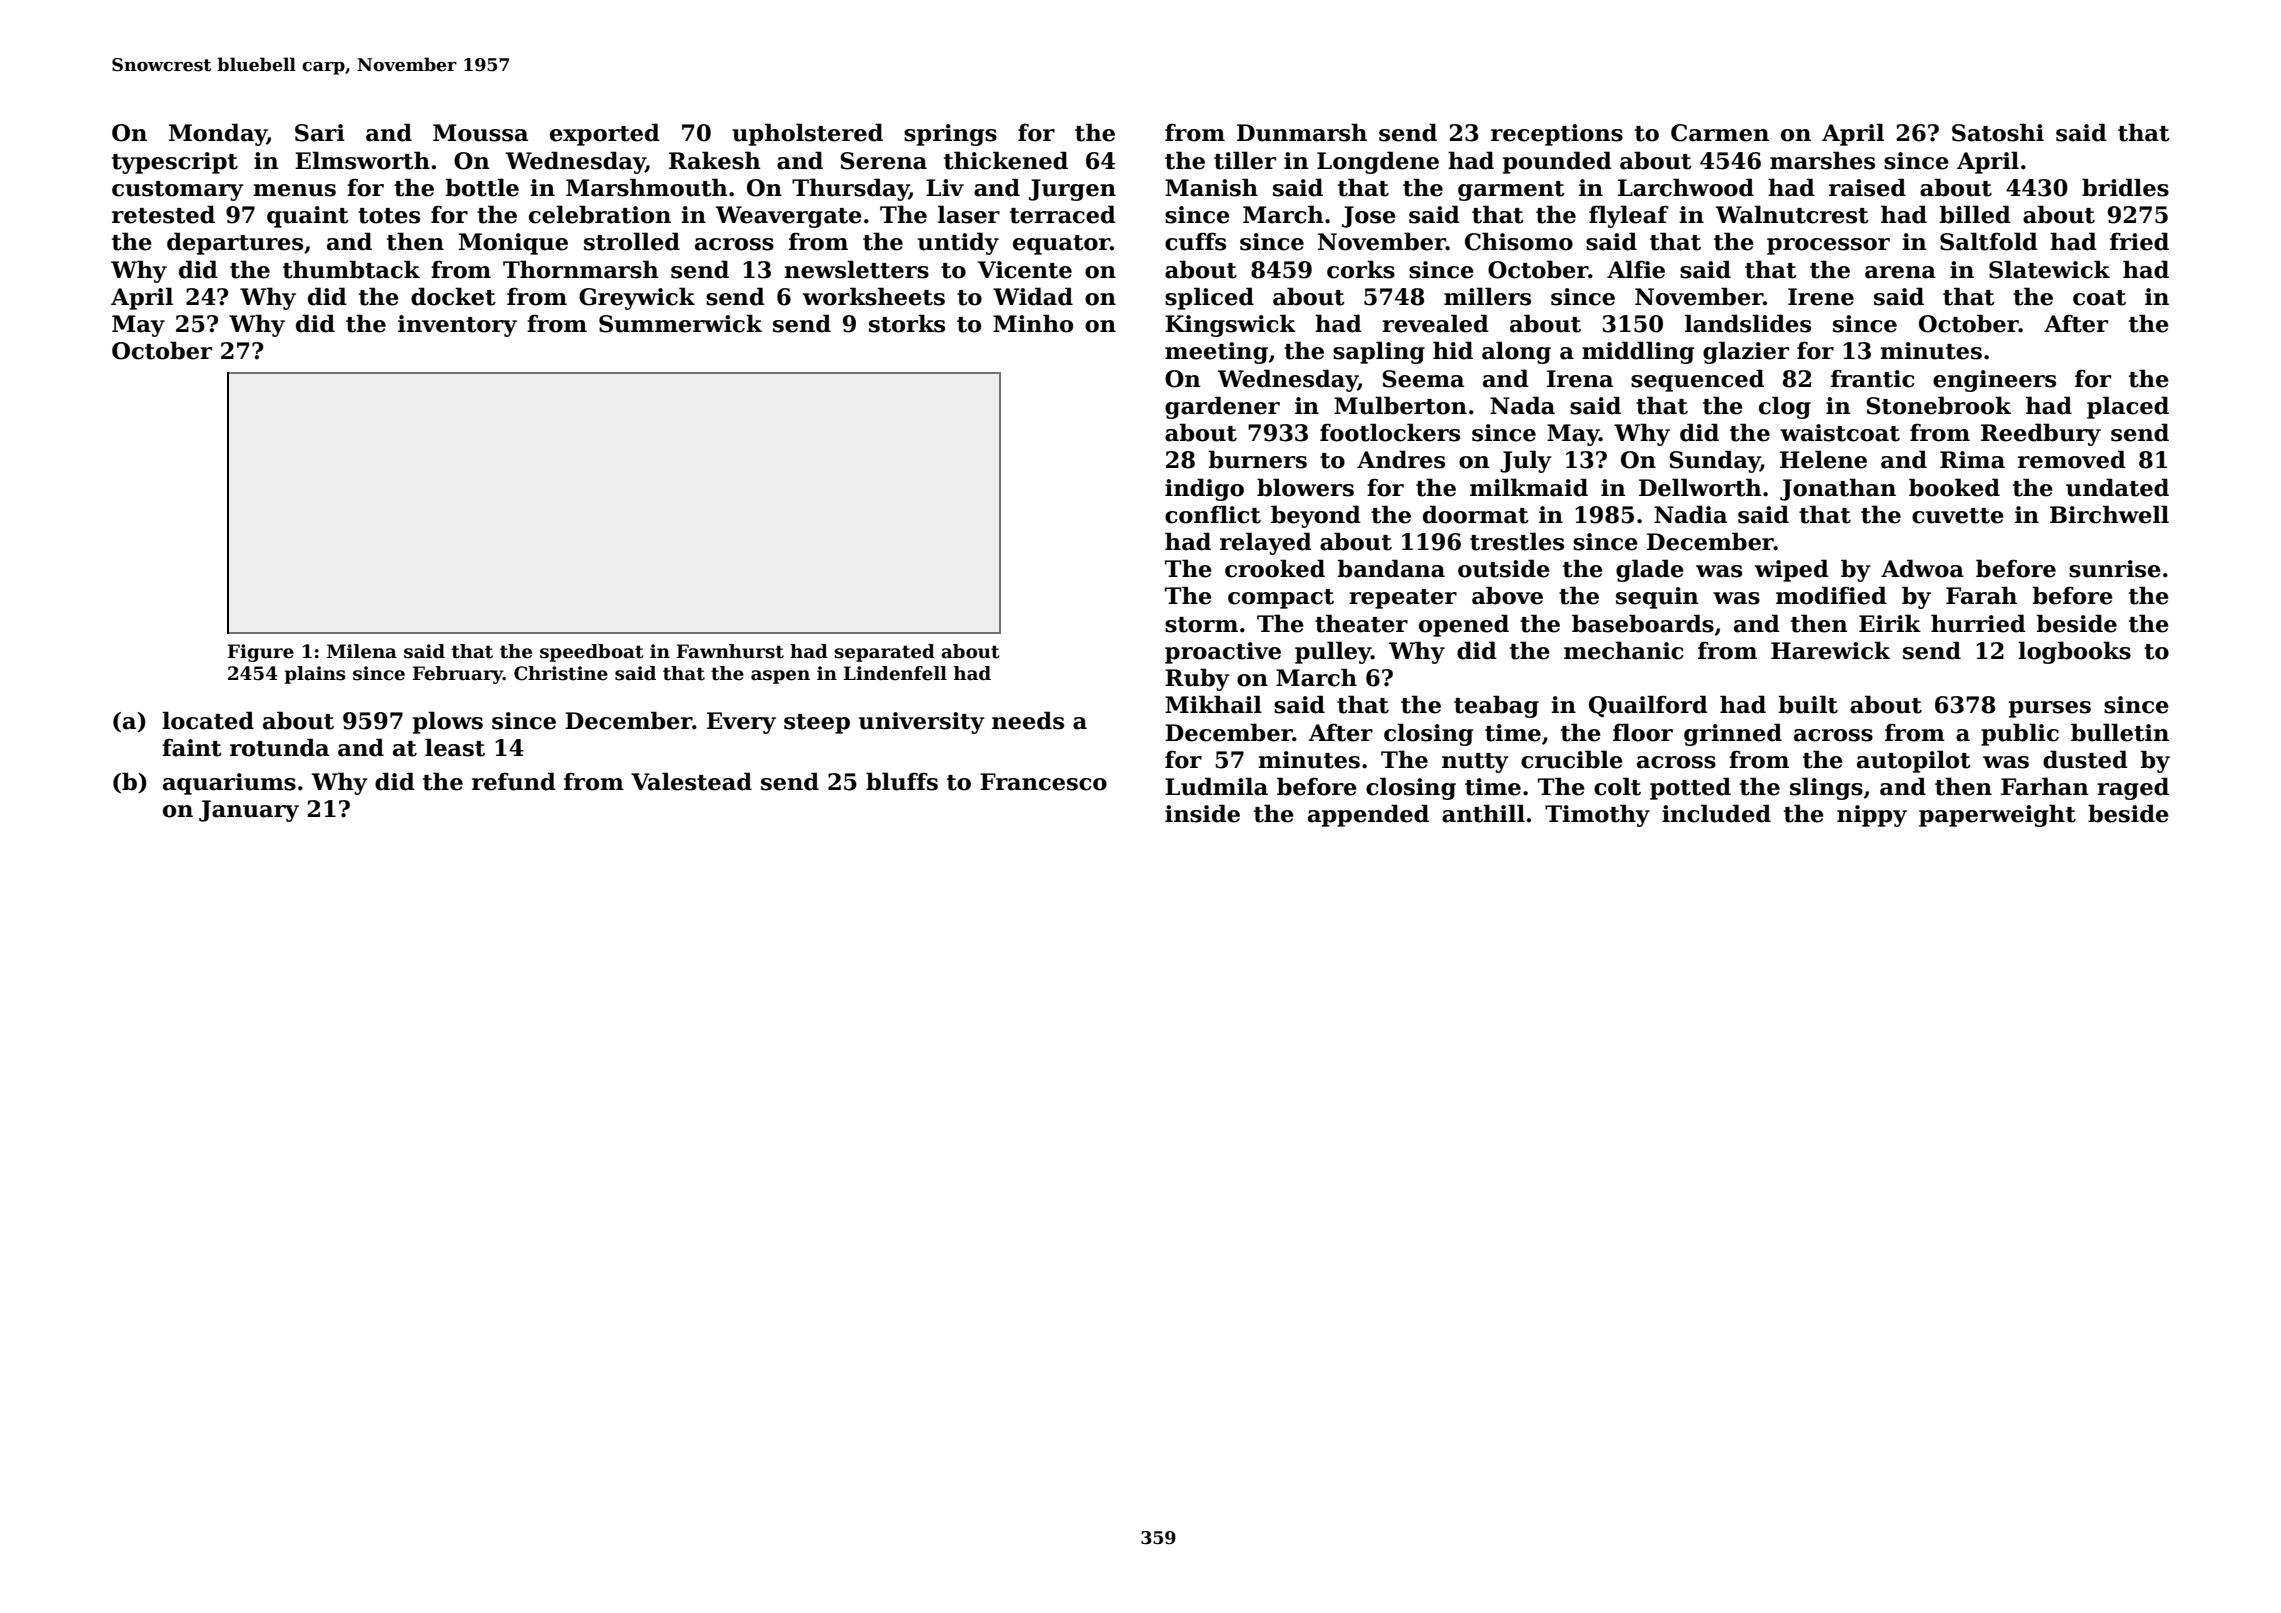 This screenshot has width=2281, height=1613. I want to click on needs, so click(1028, 720).
